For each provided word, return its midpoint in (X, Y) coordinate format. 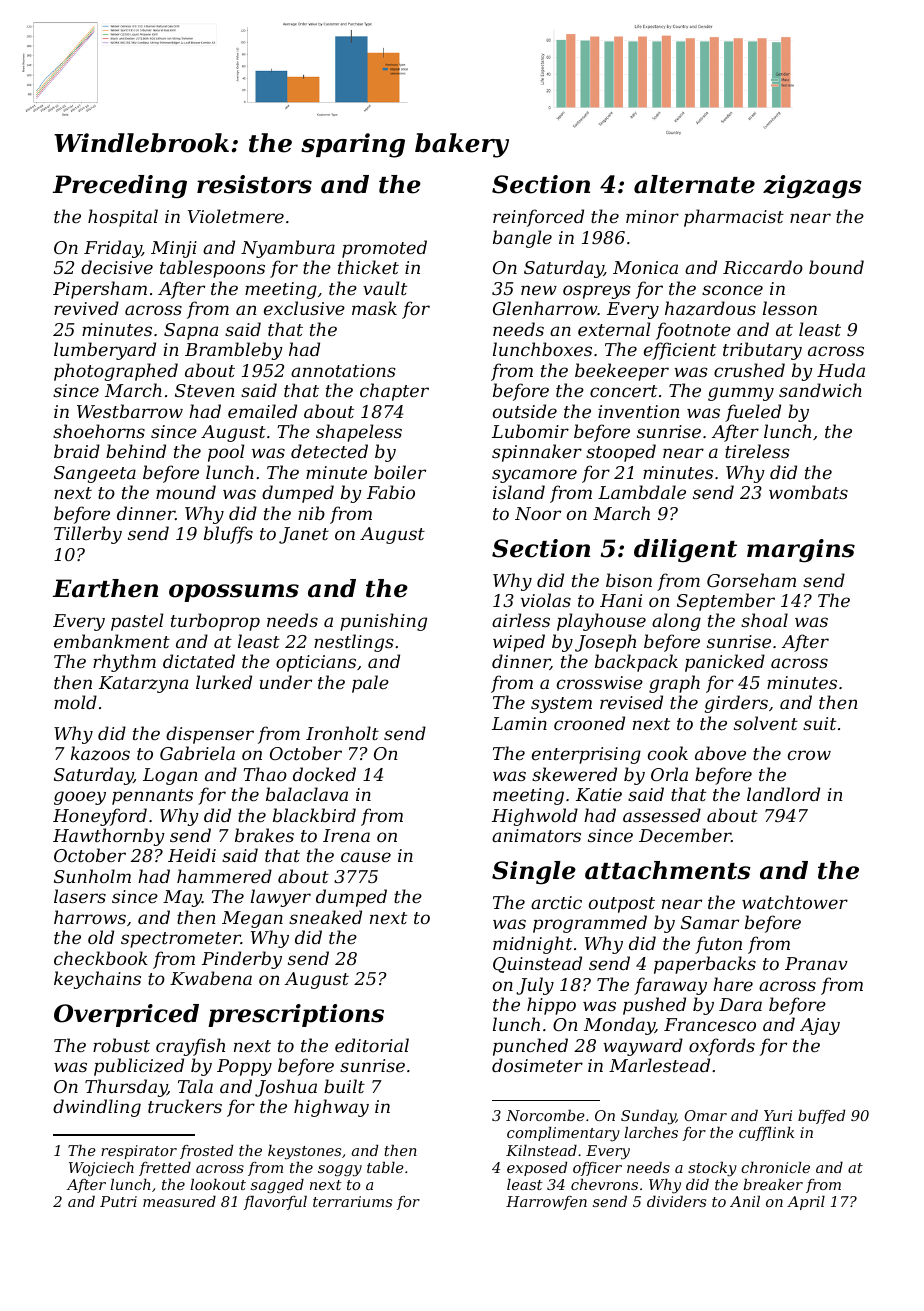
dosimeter (537, 1065)
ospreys (597, 292)
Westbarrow (130, 411)
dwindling (97, 1108)
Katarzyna (143, 684)
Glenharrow (545, 308)
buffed (821, 1117)
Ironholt (342, 733)
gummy (741, 394)
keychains (97, 980)
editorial (372, 1045)
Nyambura (288, 249)
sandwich (820, 390)
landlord (783, 794)
